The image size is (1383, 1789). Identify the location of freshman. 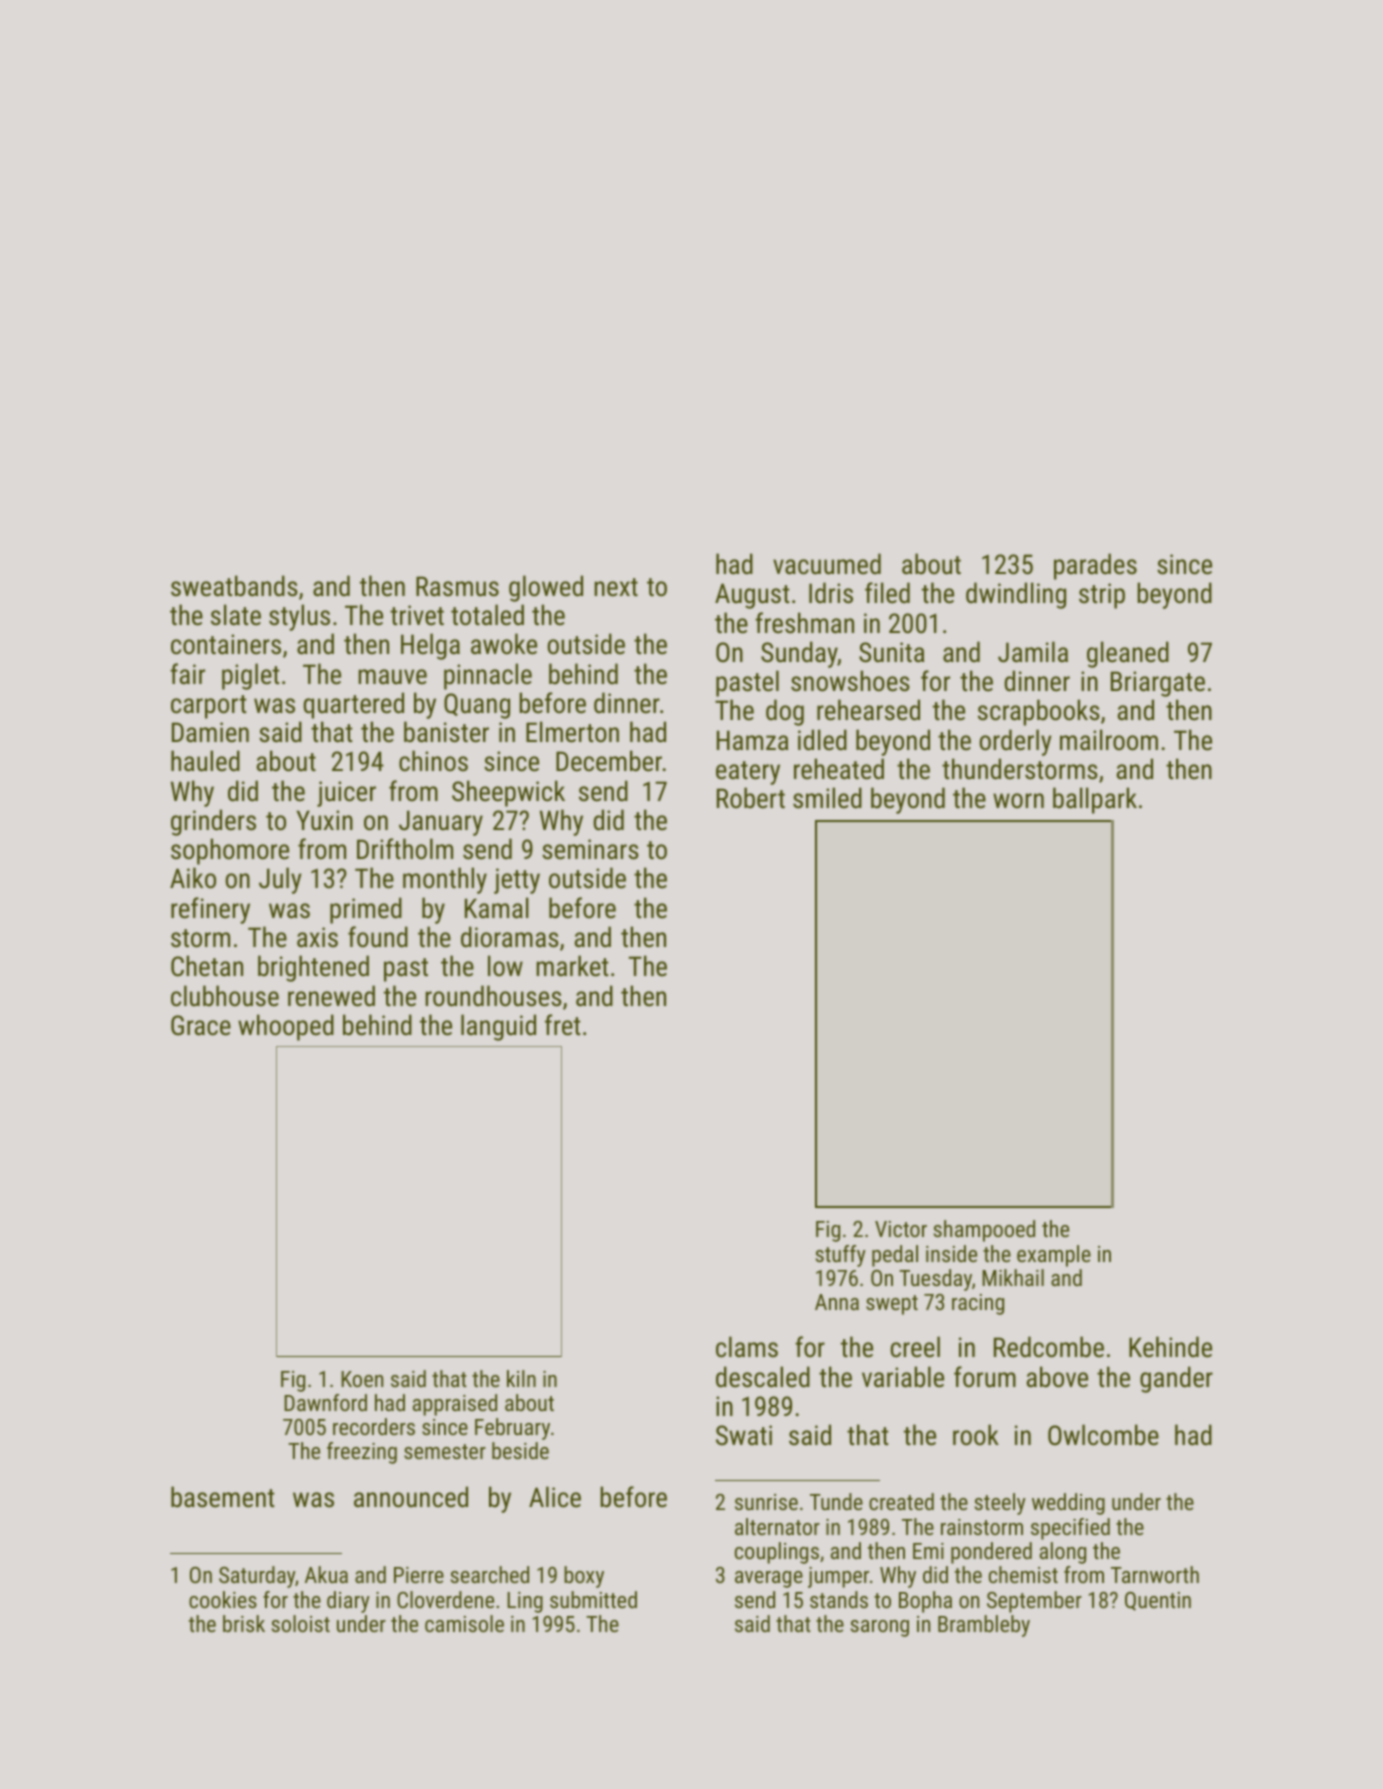
(804, 623).
